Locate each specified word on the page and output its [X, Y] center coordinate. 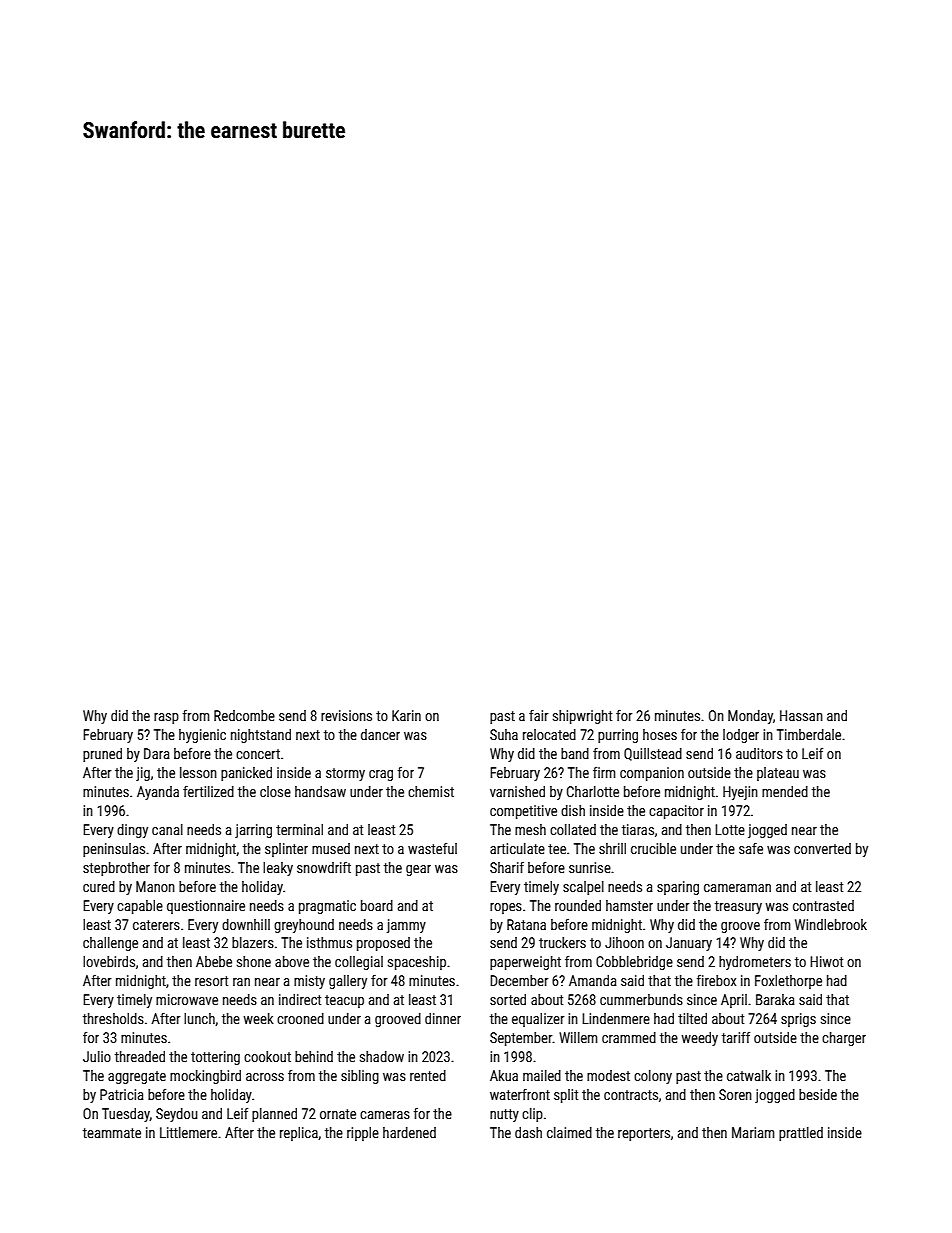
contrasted [823, 905]
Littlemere [188, 1132]
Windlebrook [831, 924]
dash [528, 1132]
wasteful [432, 848]
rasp [166, 718]
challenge [110, 944]
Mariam [753, 1132]
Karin [406, 715]
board [377, 905]
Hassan [801, 715]
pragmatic [327, 907]
